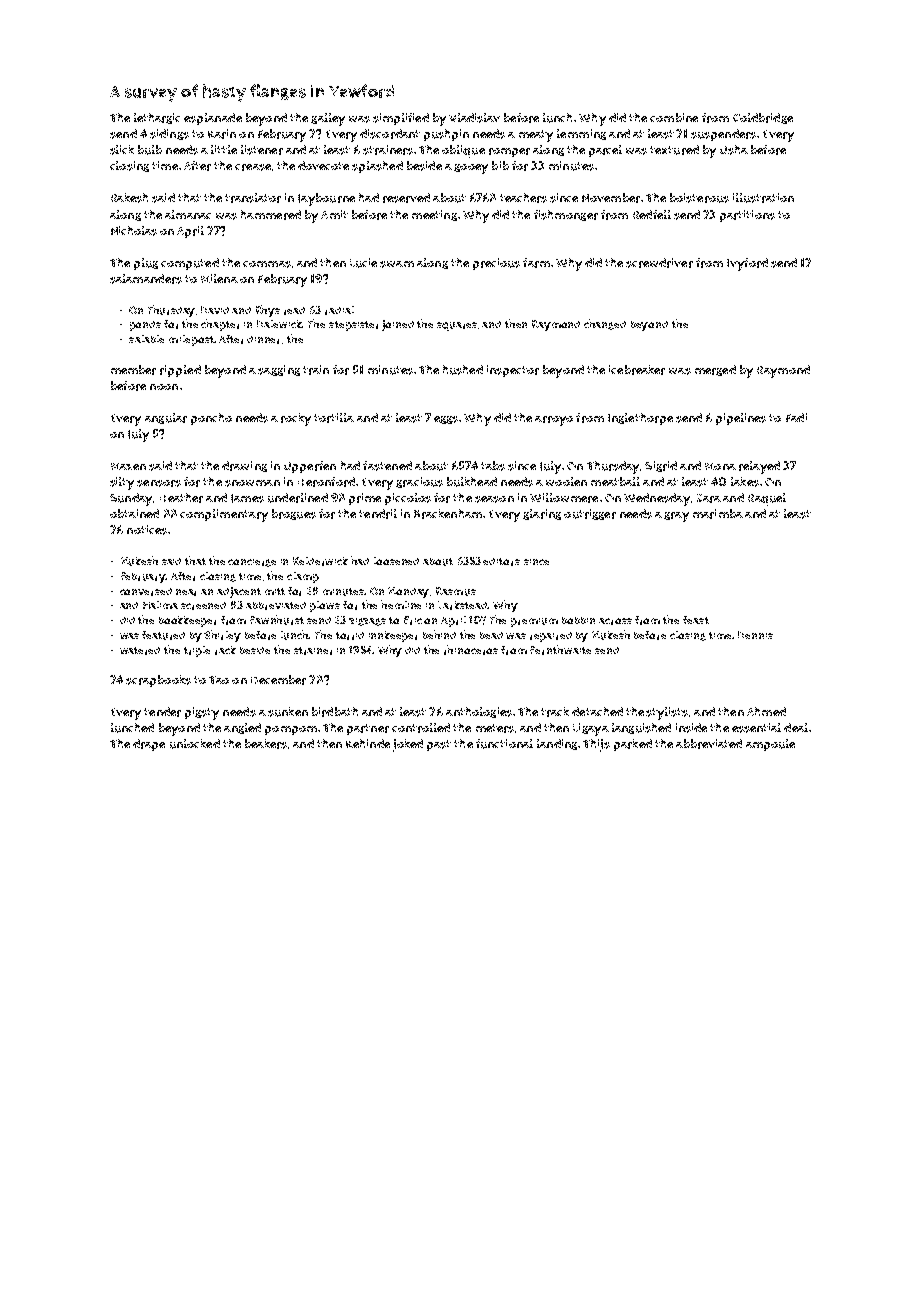 The height and width of the page is (1308, 924). Describe the element at coordinates (767, 499) in the page. I see `Raquel` at that location.
